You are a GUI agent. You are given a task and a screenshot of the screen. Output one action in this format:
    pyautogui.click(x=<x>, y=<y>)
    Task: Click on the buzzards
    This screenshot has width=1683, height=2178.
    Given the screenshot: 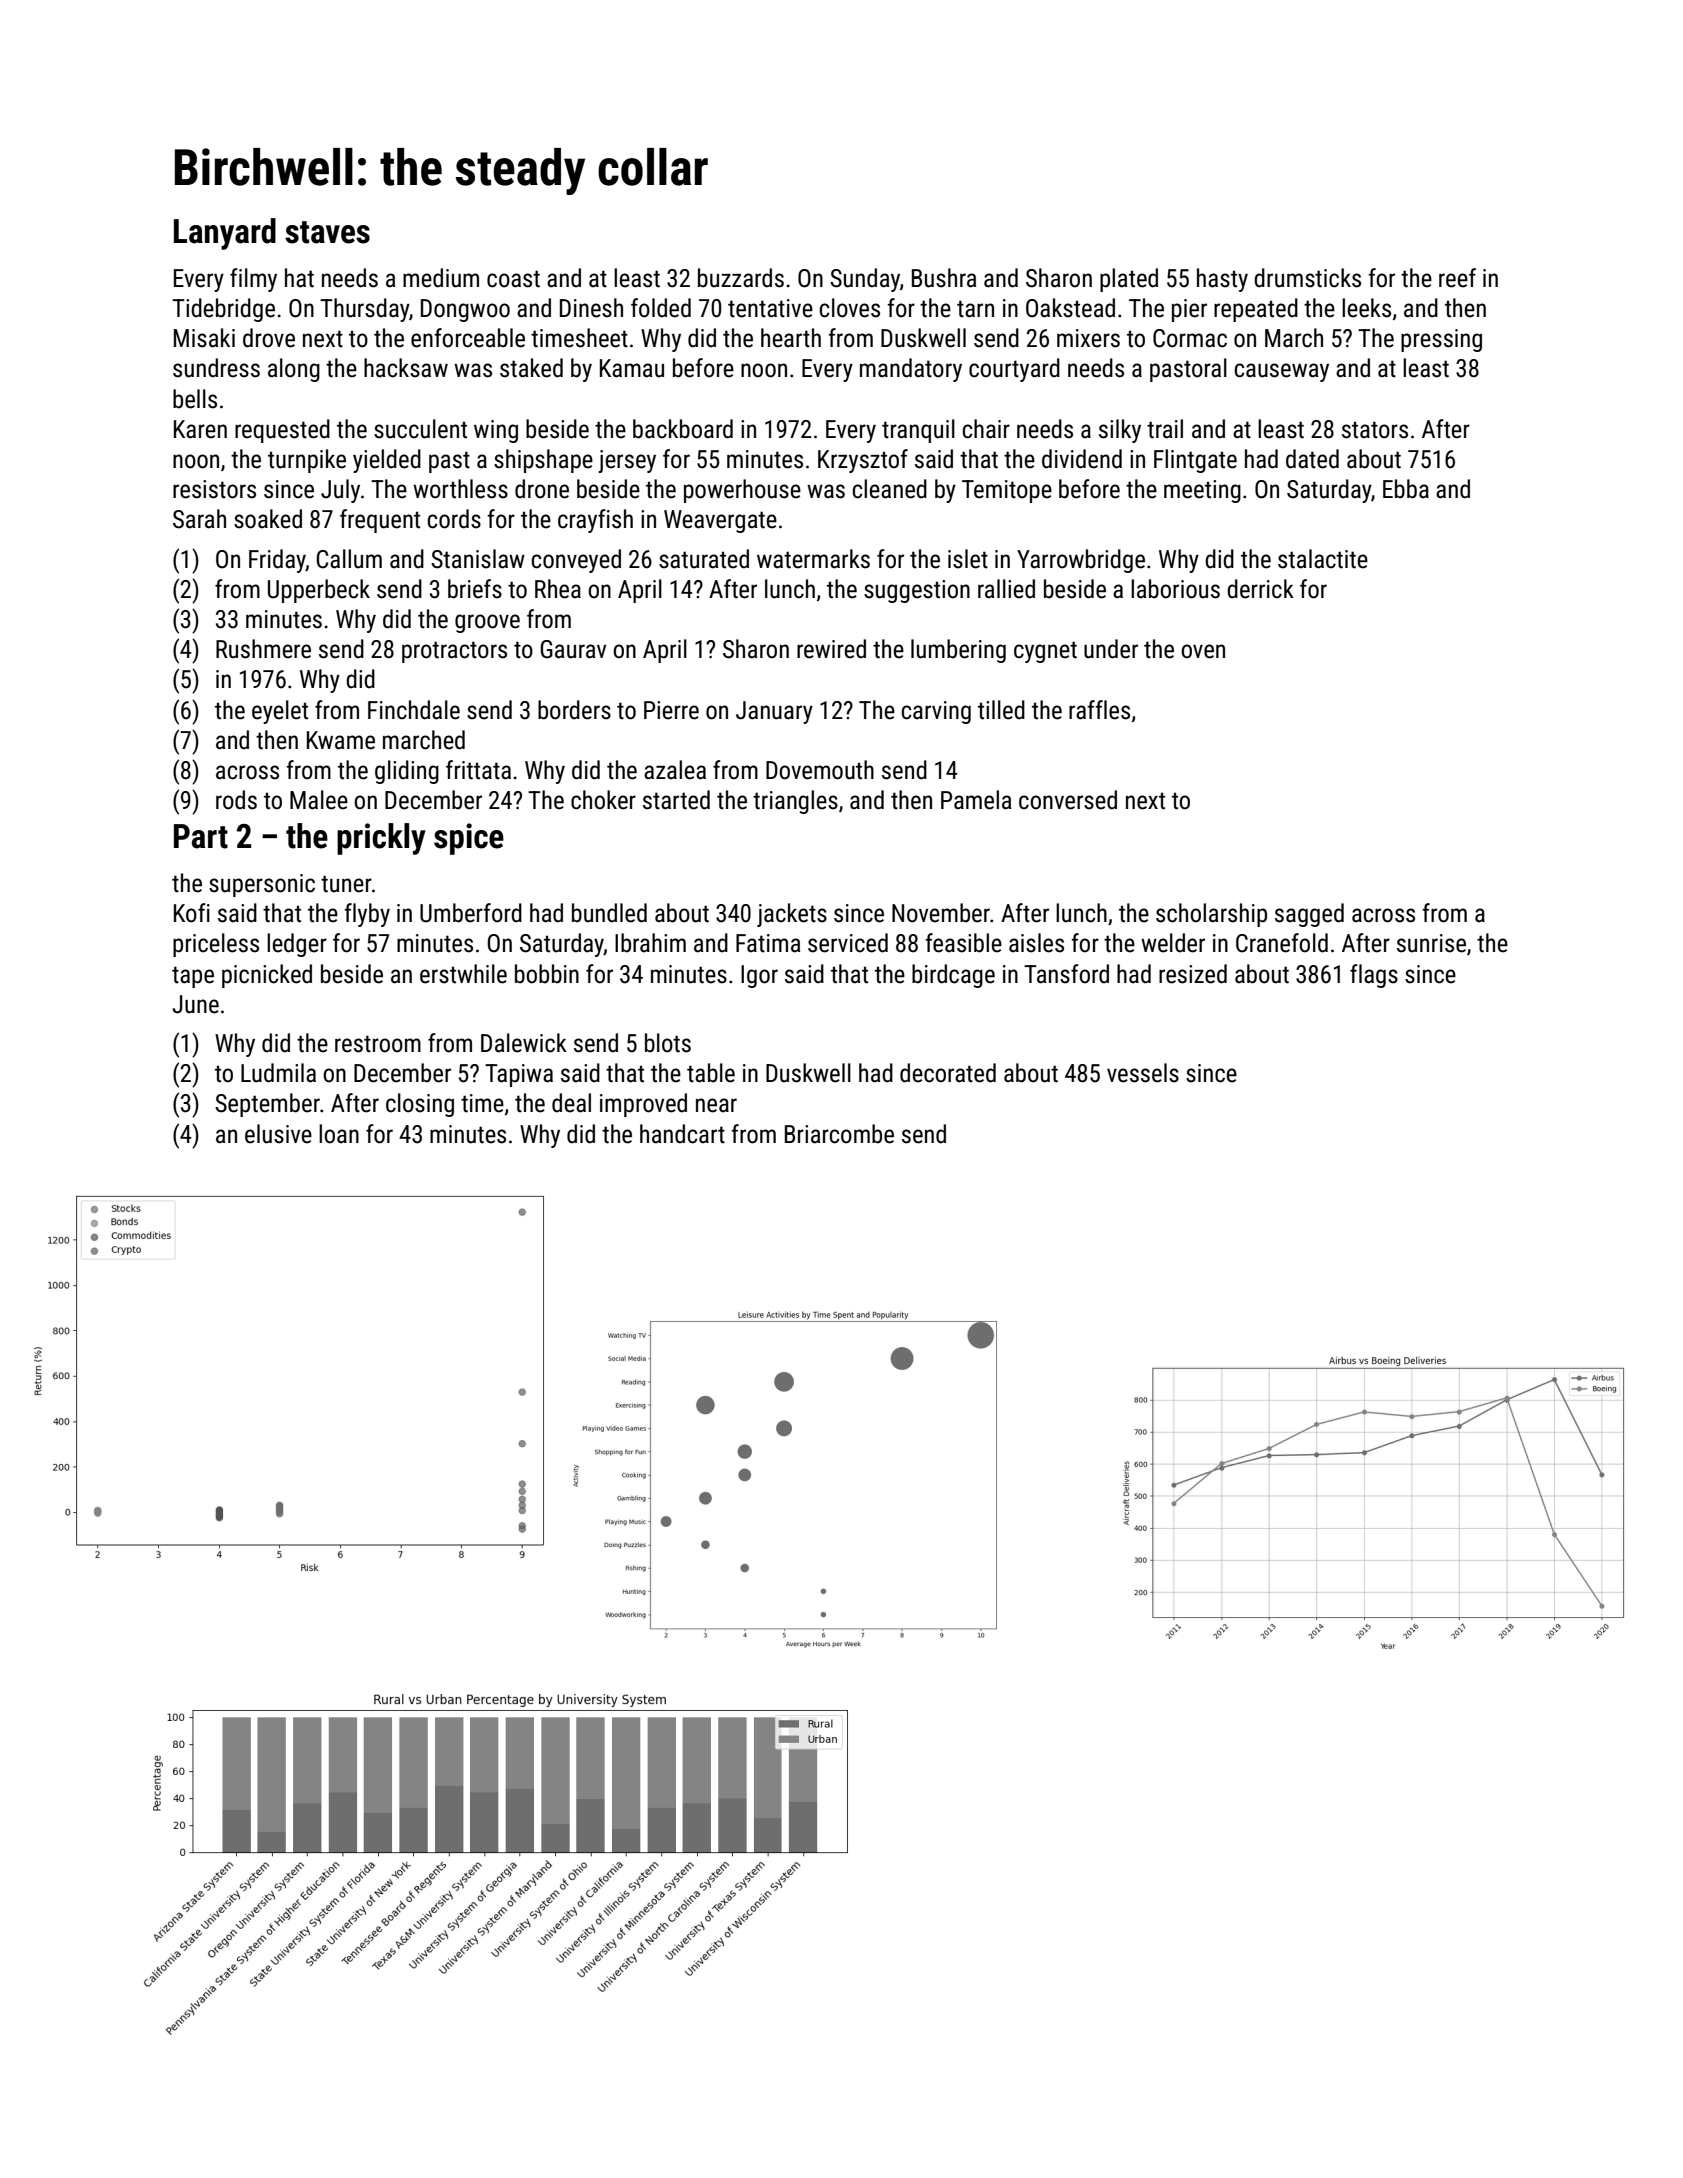 What is the action you would take?
    pyautogui.click(x=741, y=278)
